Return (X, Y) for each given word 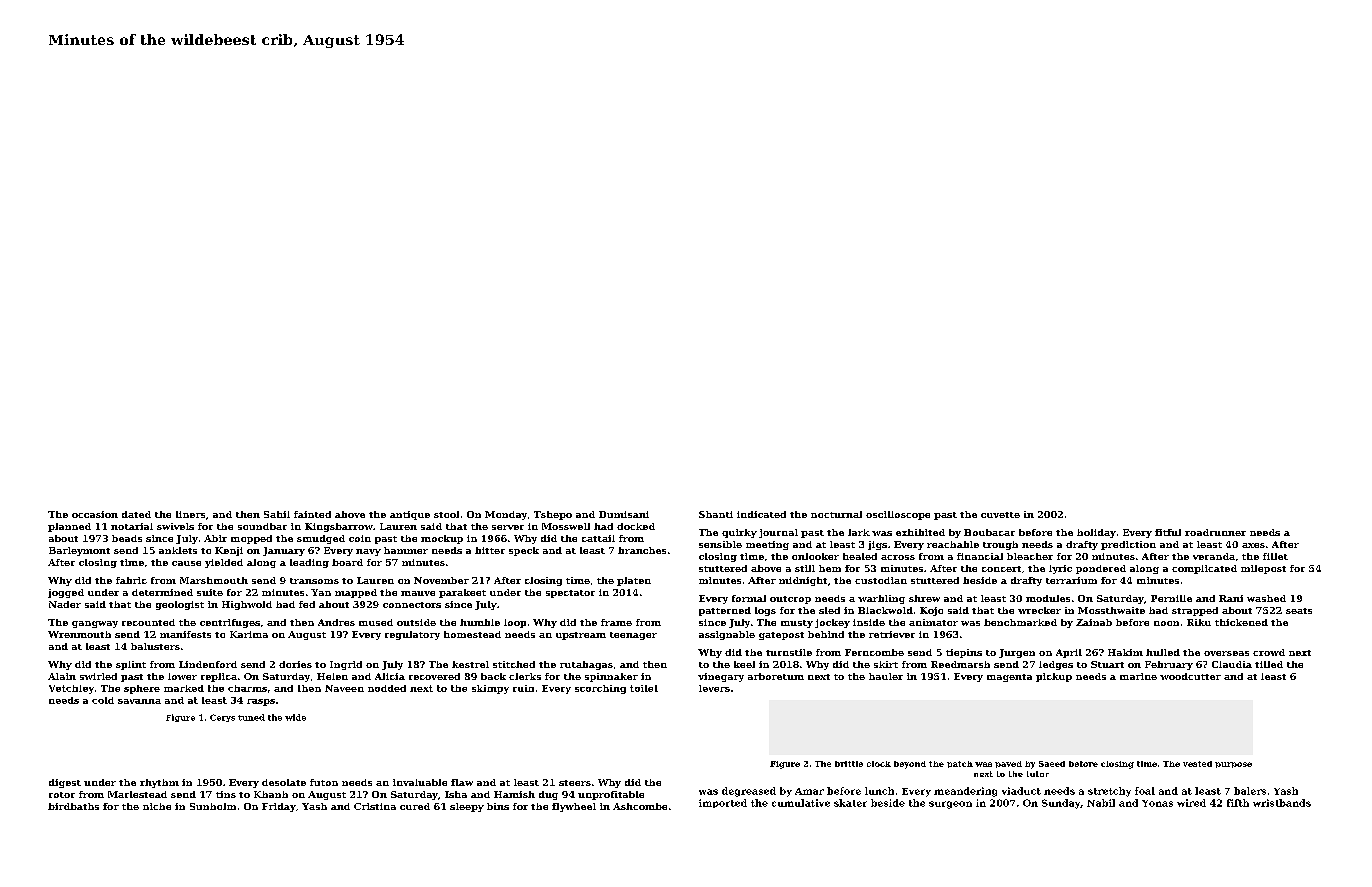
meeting (767, 545)
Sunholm (213, 806)
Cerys (222, 718)
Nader (65, 604)
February (1169, 665)
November (441, 580)
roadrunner (1215, 532)
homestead (472, 634)
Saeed (1052, 764)
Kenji (229, 551)
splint (131, 665)
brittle (849, 764)
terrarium (1071, 580)
